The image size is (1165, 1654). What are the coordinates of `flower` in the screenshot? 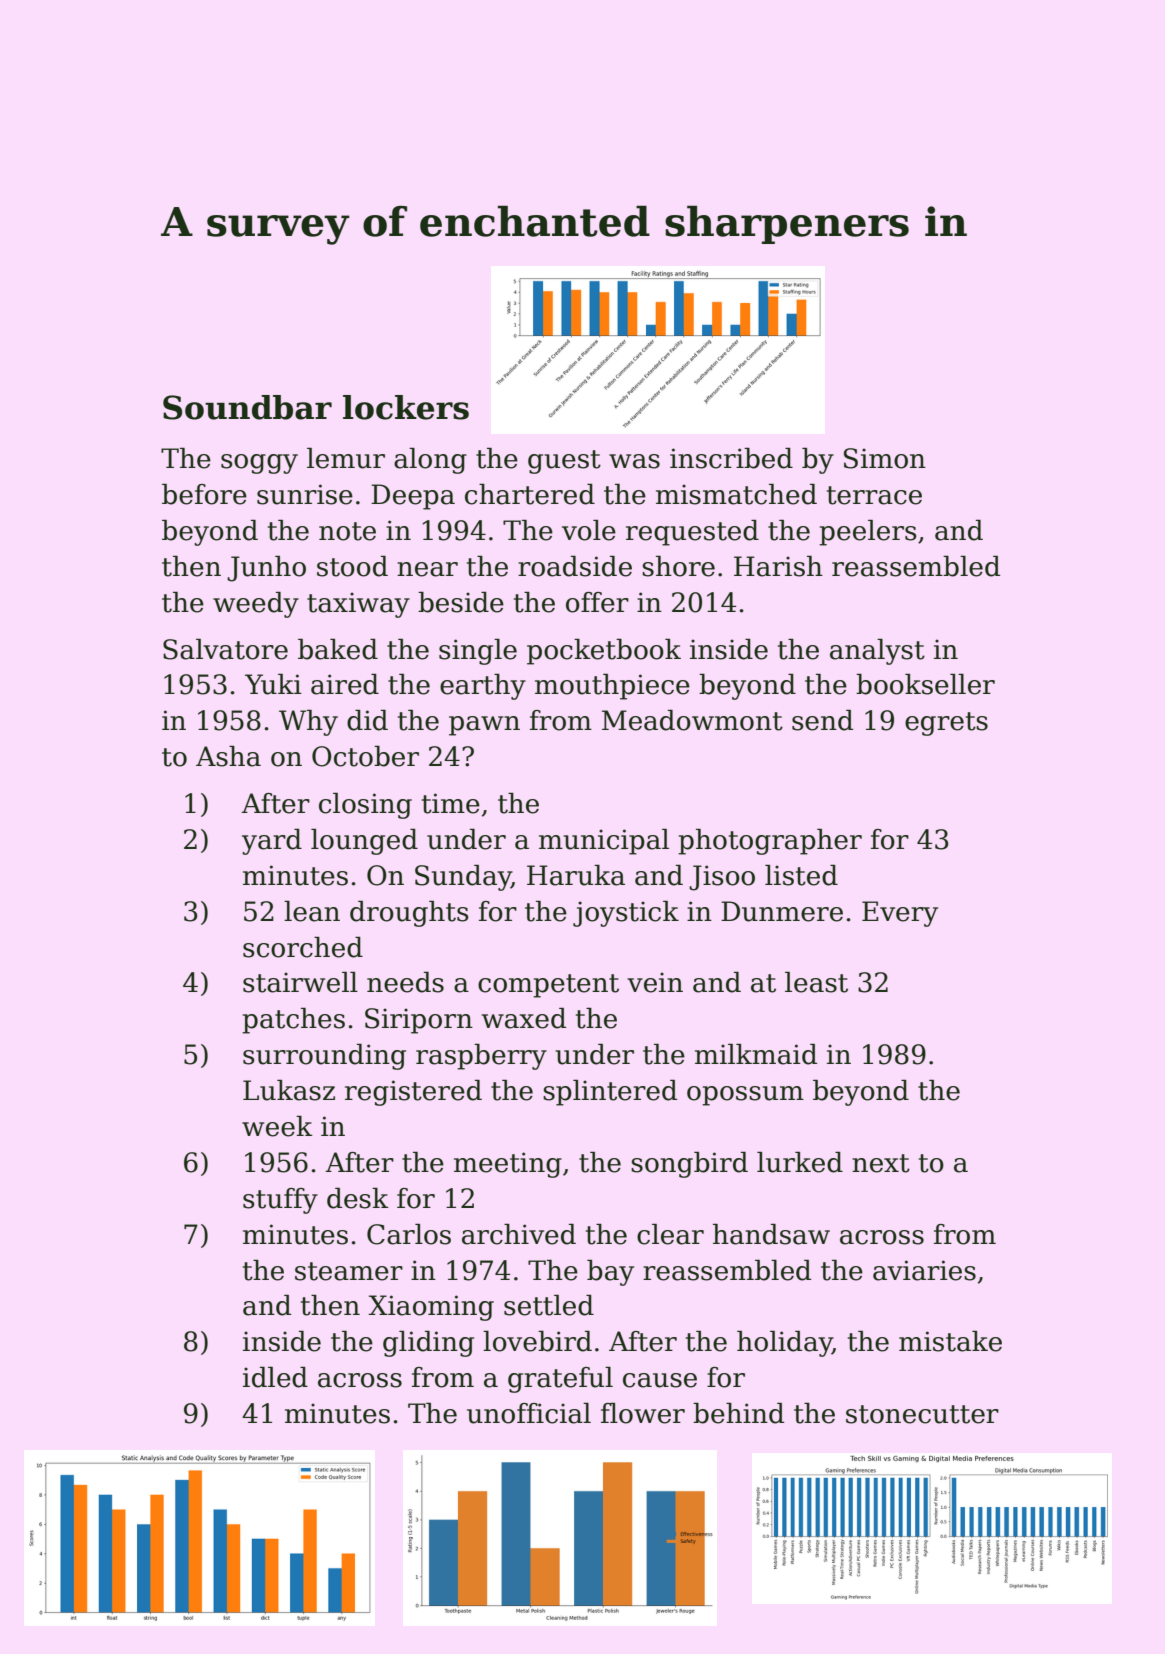 It's located at (643, 1413).
